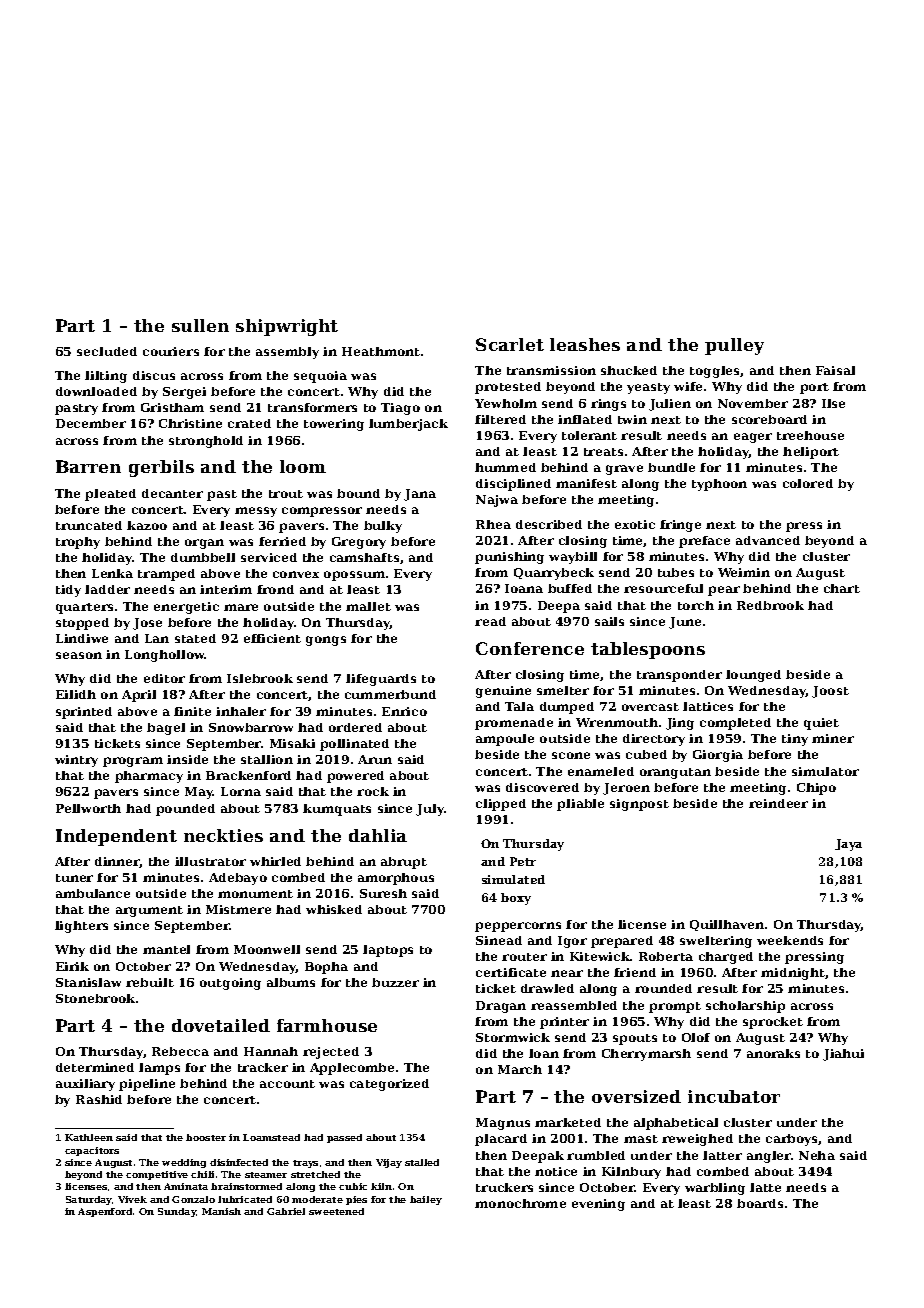 The width and height of the page is (924, 1308). Describe the element at coordinates (735, 724) in the page. I see `completed` at that location.
